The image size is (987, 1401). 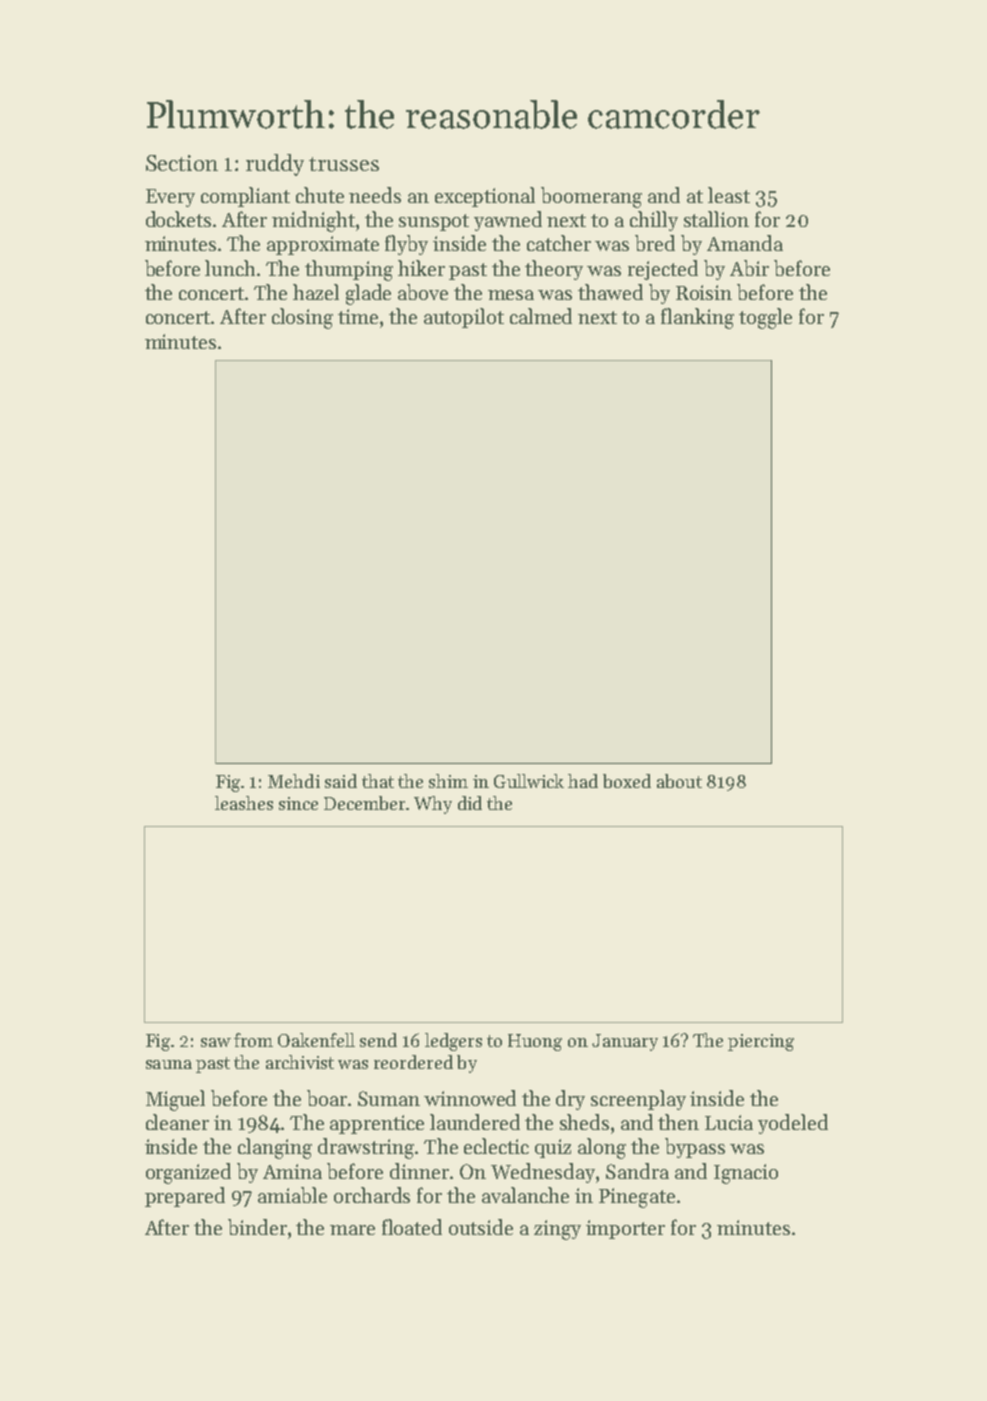 What do you see at coordinates (765, 318) in the screenshot?
I see `toggle` at bounding box center [765, 318].
